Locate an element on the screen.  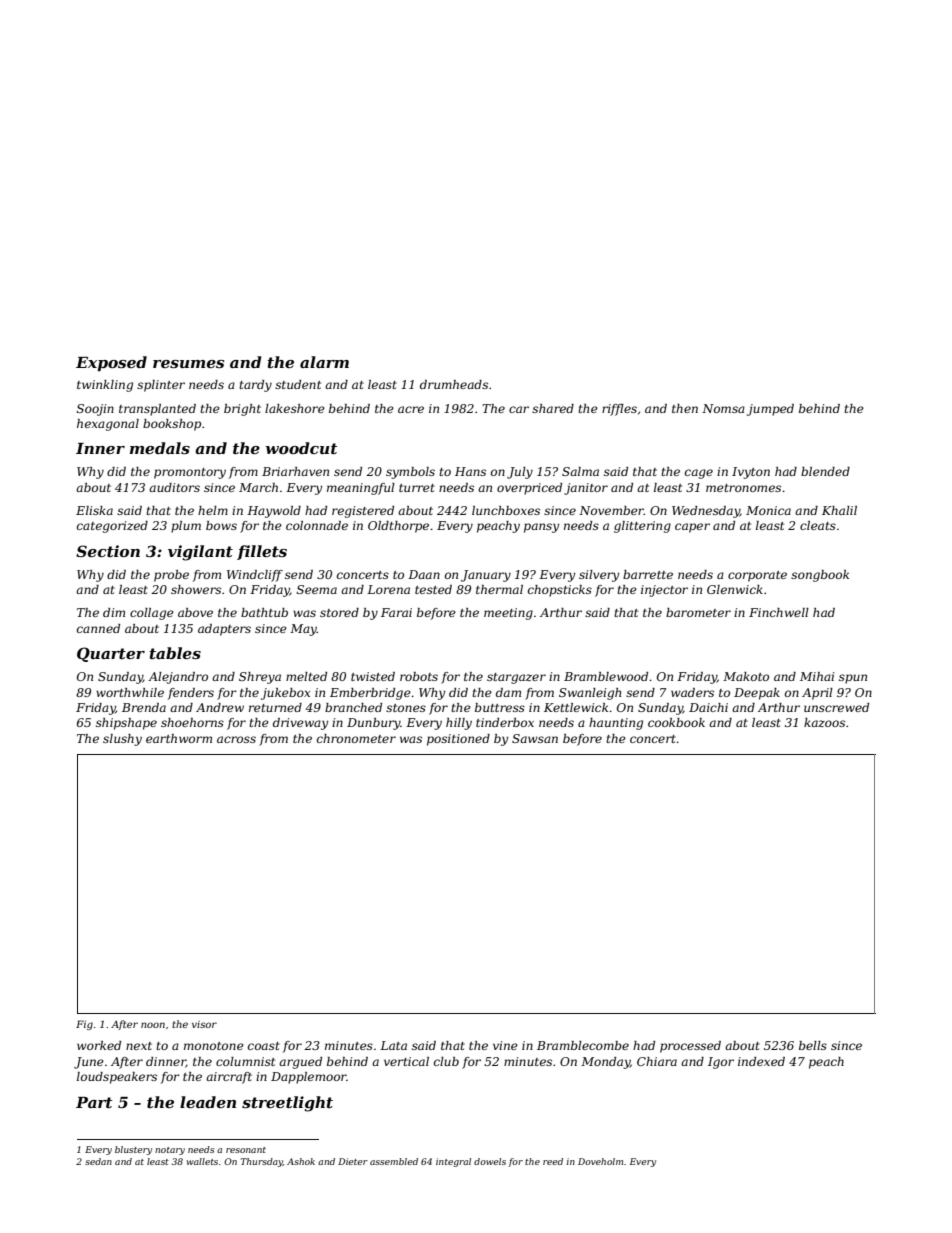
spun is located at coordinates (853, 679).
